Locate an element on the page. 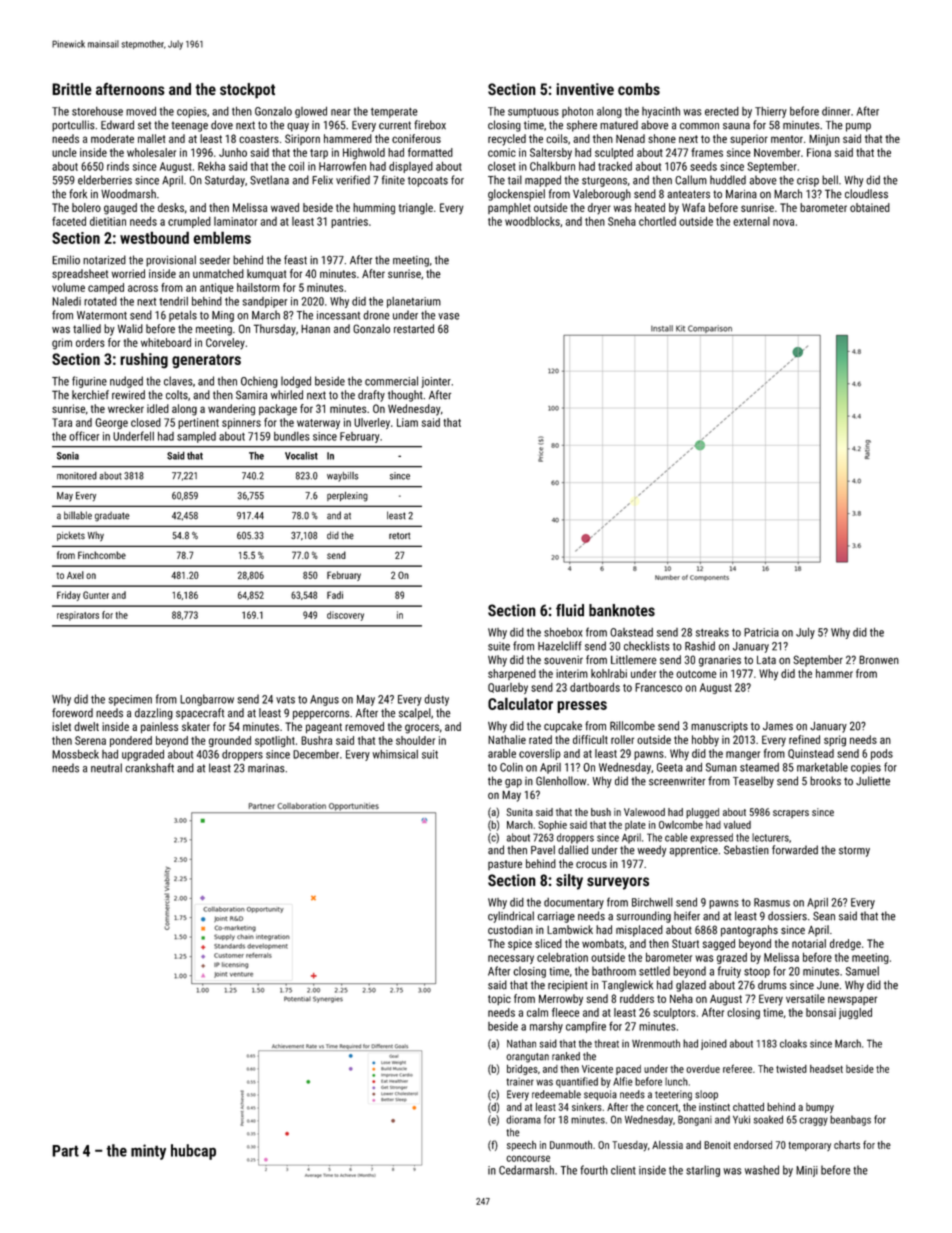 The image size is (952, 1233). woodblocks is located at coordinates (532, 221).
